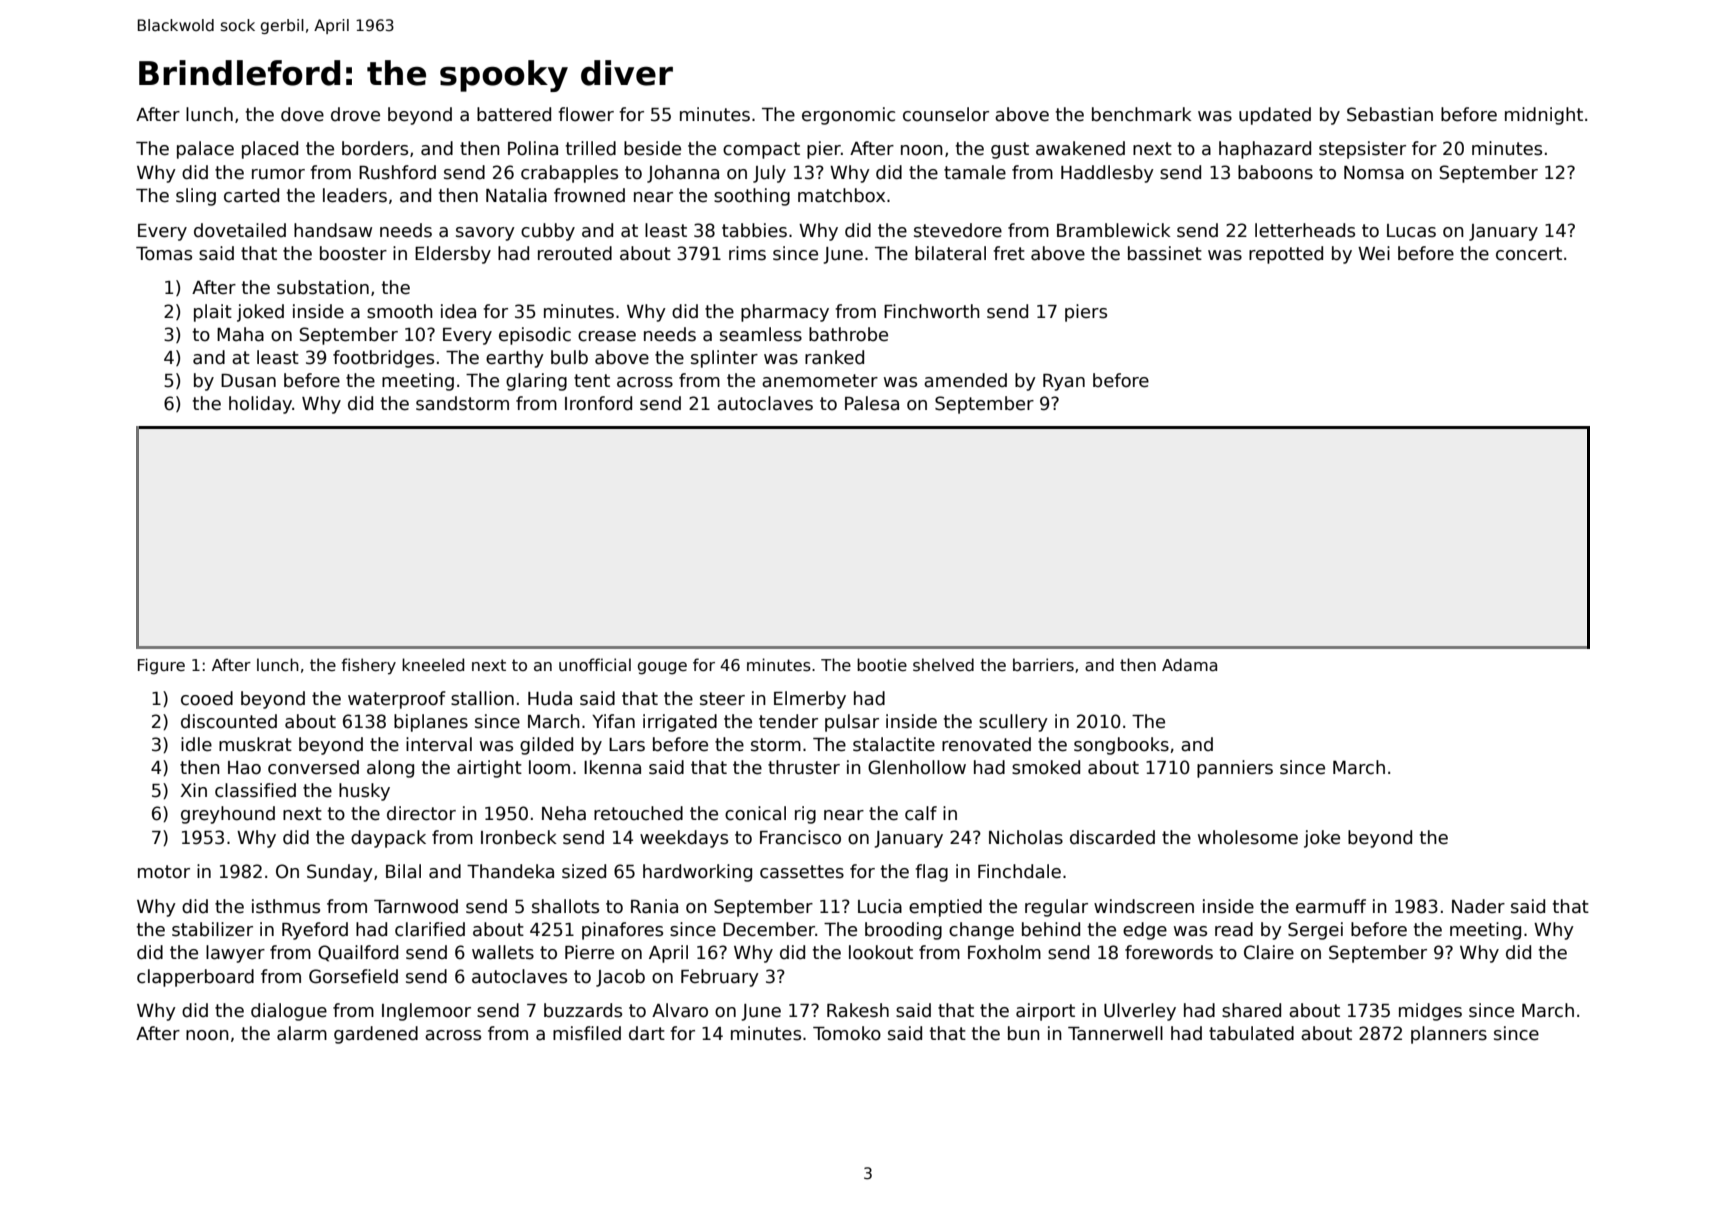 The image size is (1726, 1221). I want to click on counselor, so click(946, 114).
